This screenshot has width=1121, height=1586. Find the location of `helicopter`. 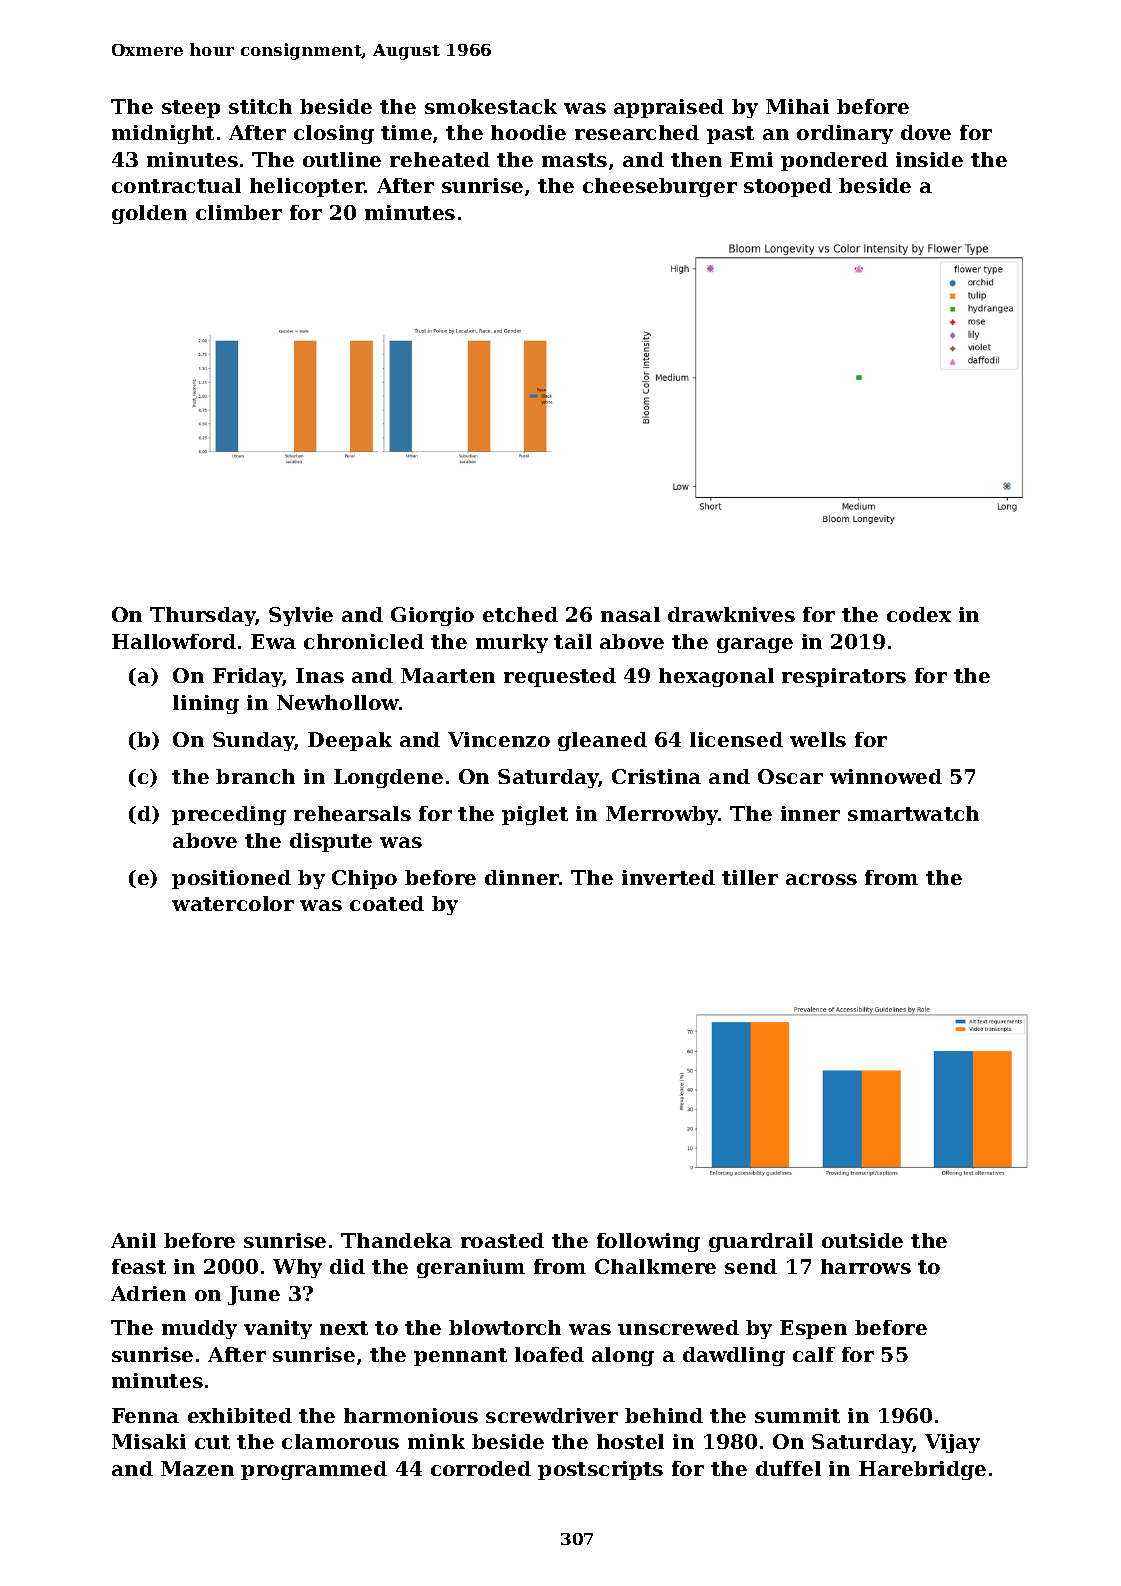

helicopter is located at coordinates (307, 187).
